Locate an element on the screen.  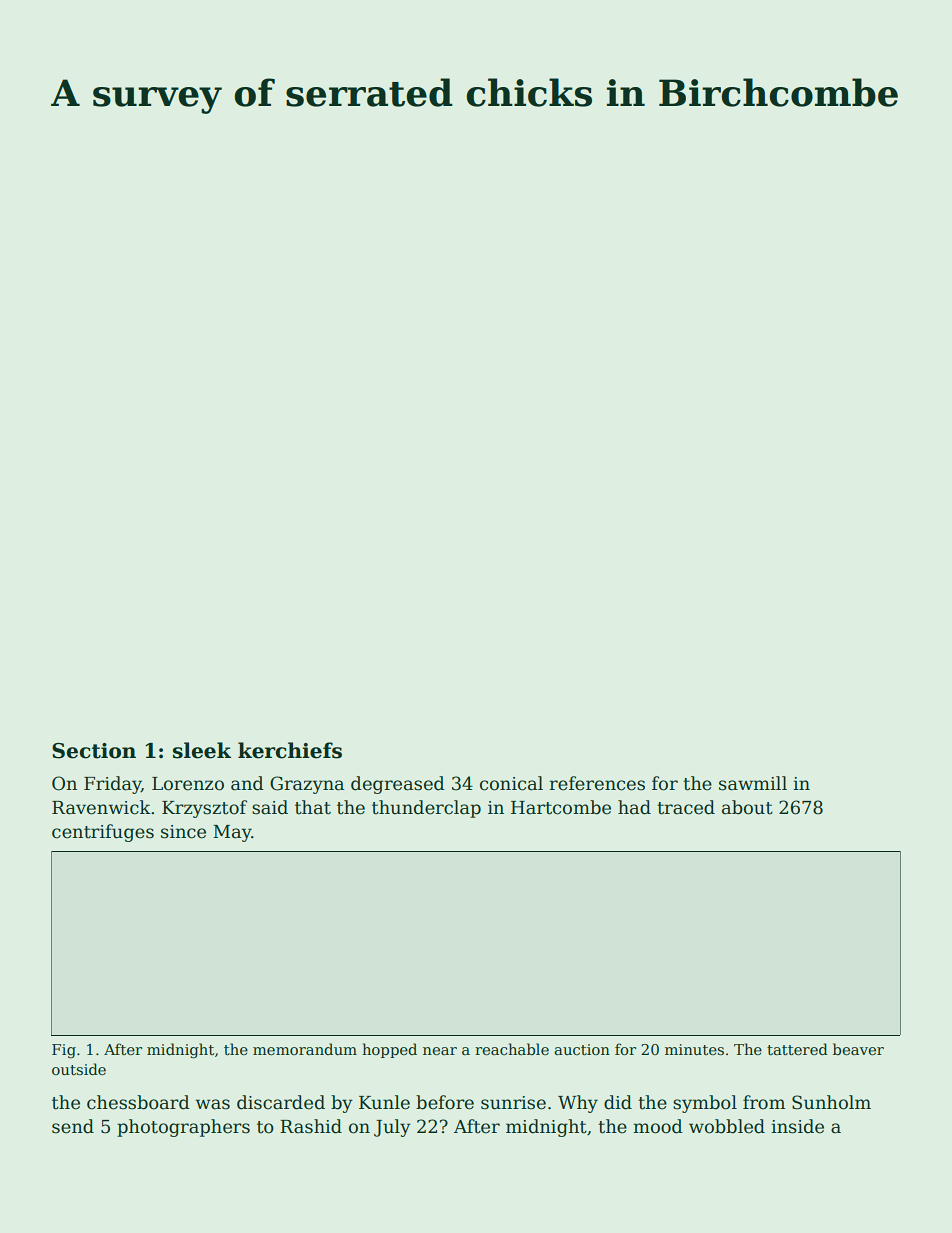
kerchiefs is located at coordinates (290, 750).
